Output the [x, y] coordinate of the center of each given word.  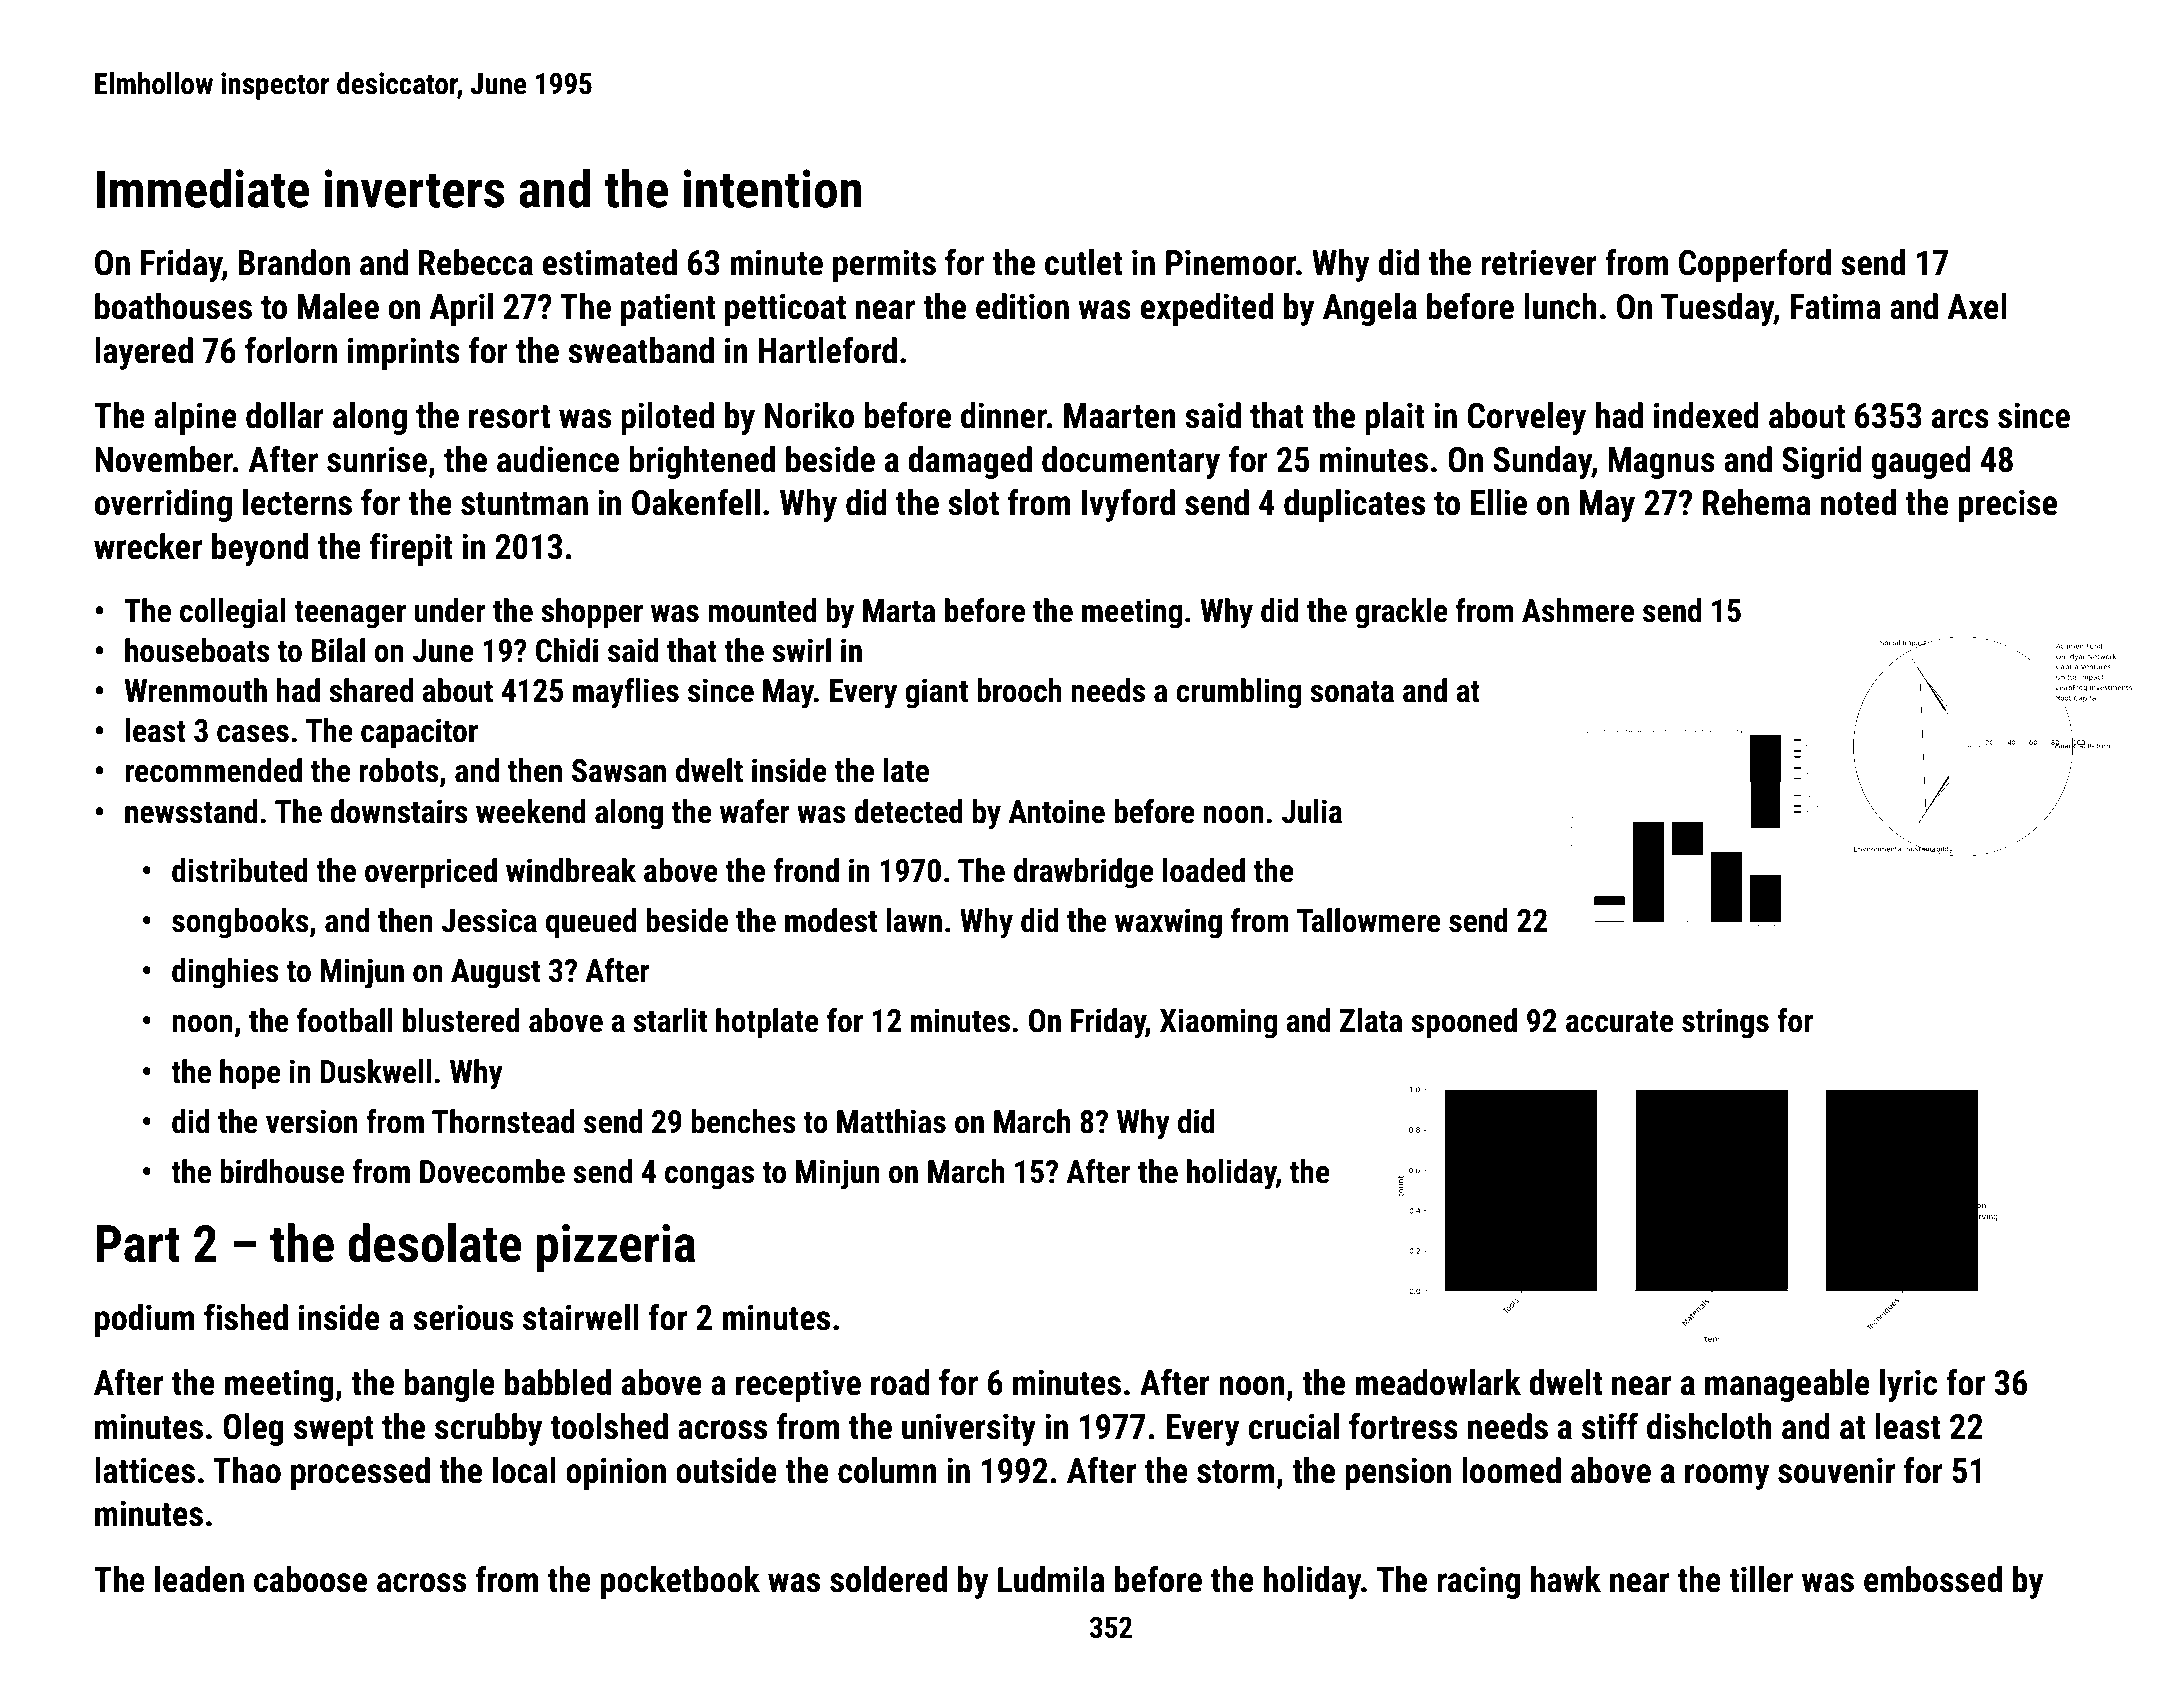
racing [1478, 1582]
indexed [1706, 415]
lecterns [297, 502]
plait [1394, 418]
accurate [1620, 1022]
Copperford [1755, 265]
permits [884, 265]
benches [744, 1121]
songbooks [240, 923]
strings [1725, 1023]
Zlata [1371, 1020]
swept [334, 1431]
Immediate [203, 188]
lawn [914, 920]
